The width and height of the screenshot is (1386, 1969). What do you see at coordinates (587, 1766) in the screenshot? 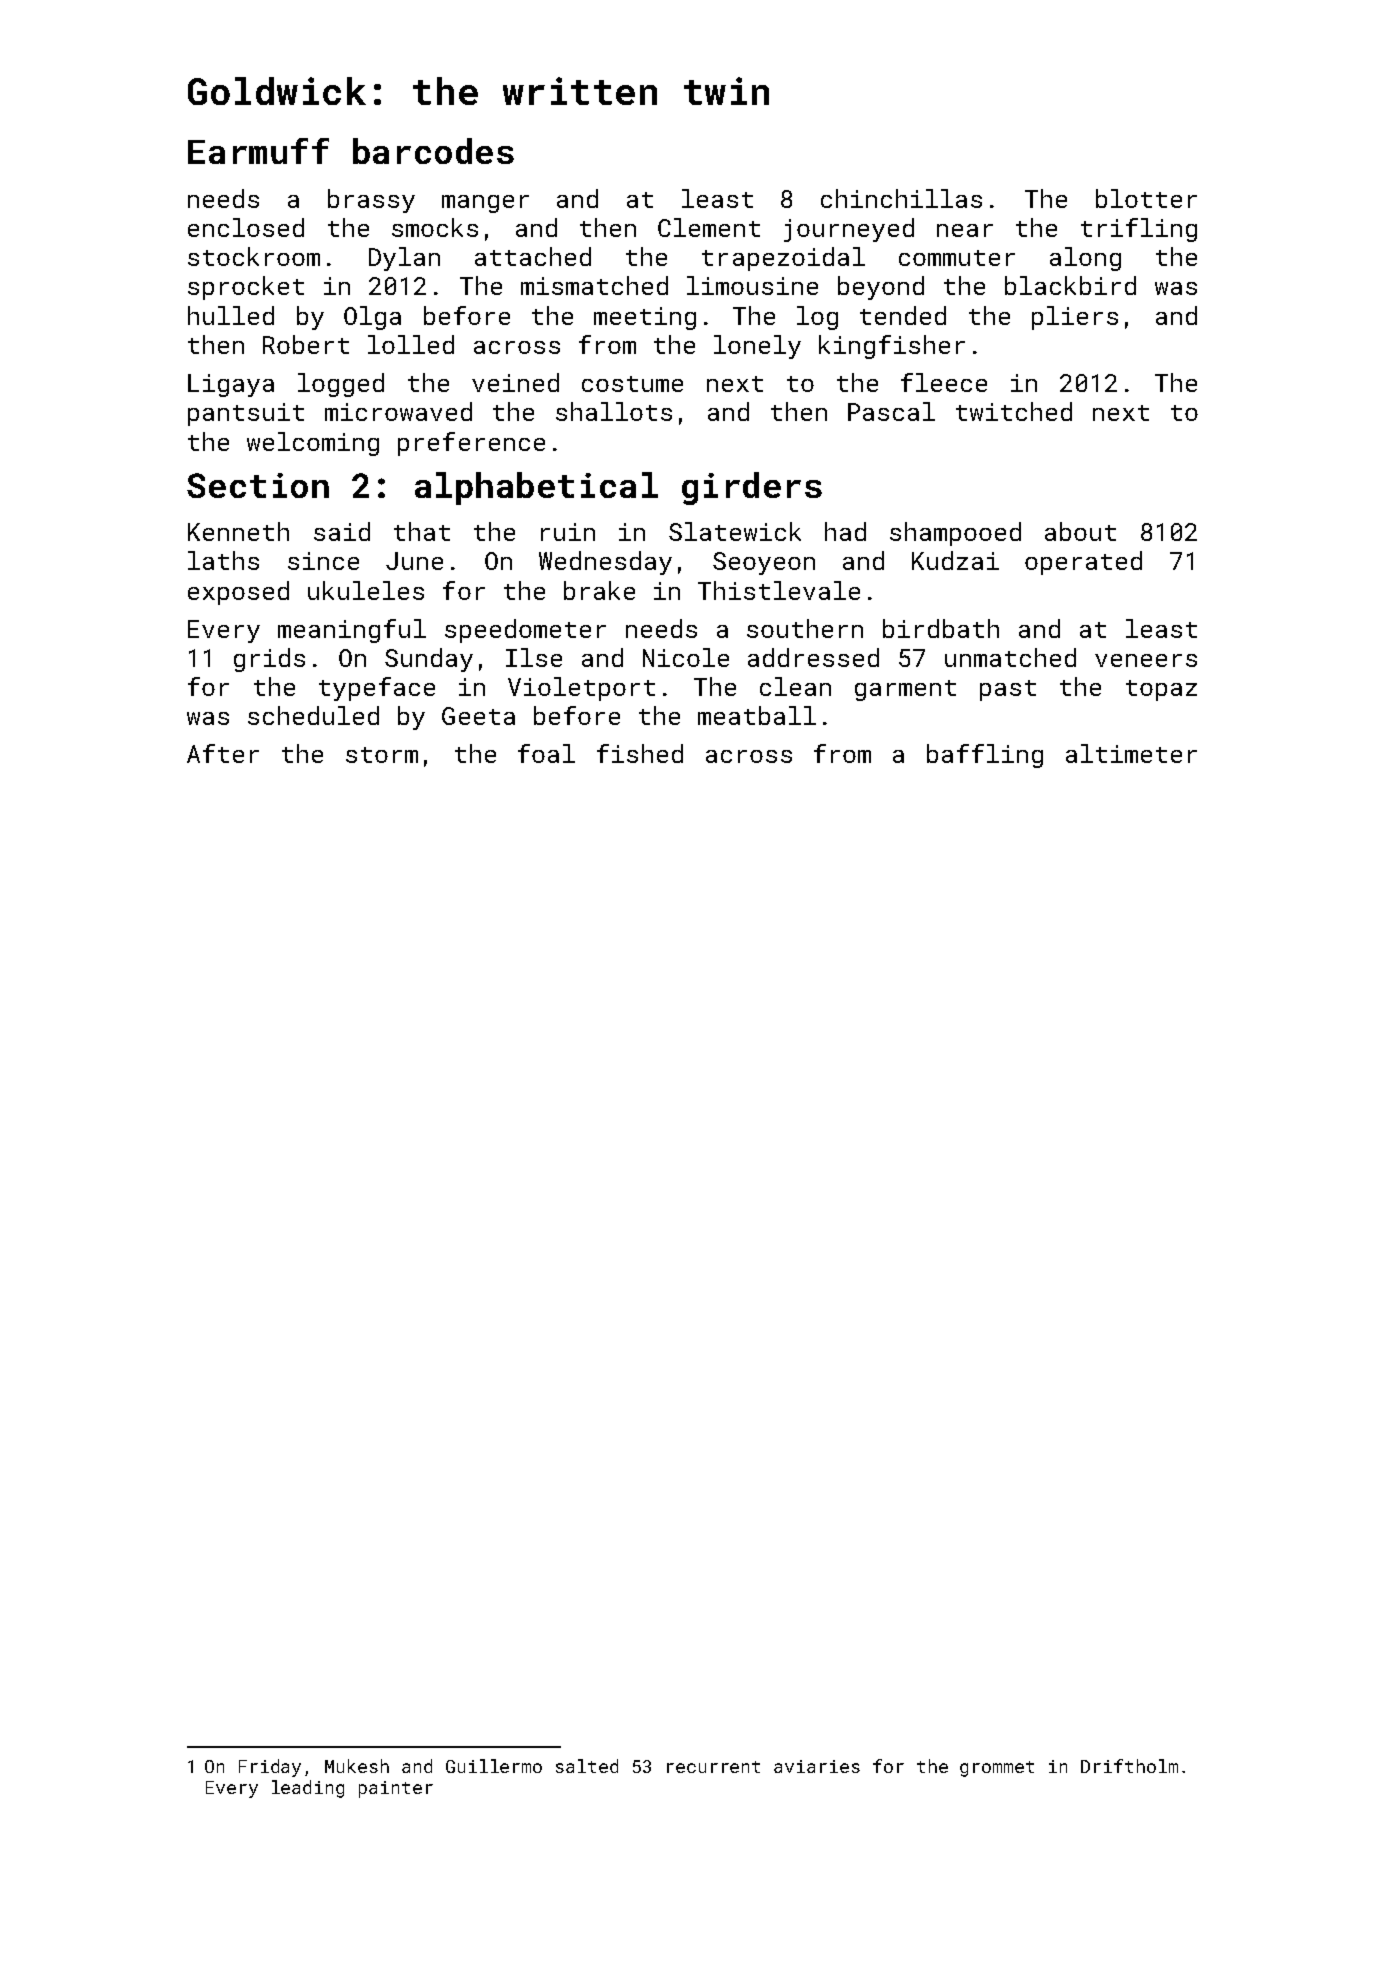
I see `salted` at bounding box center [587, 1766].
